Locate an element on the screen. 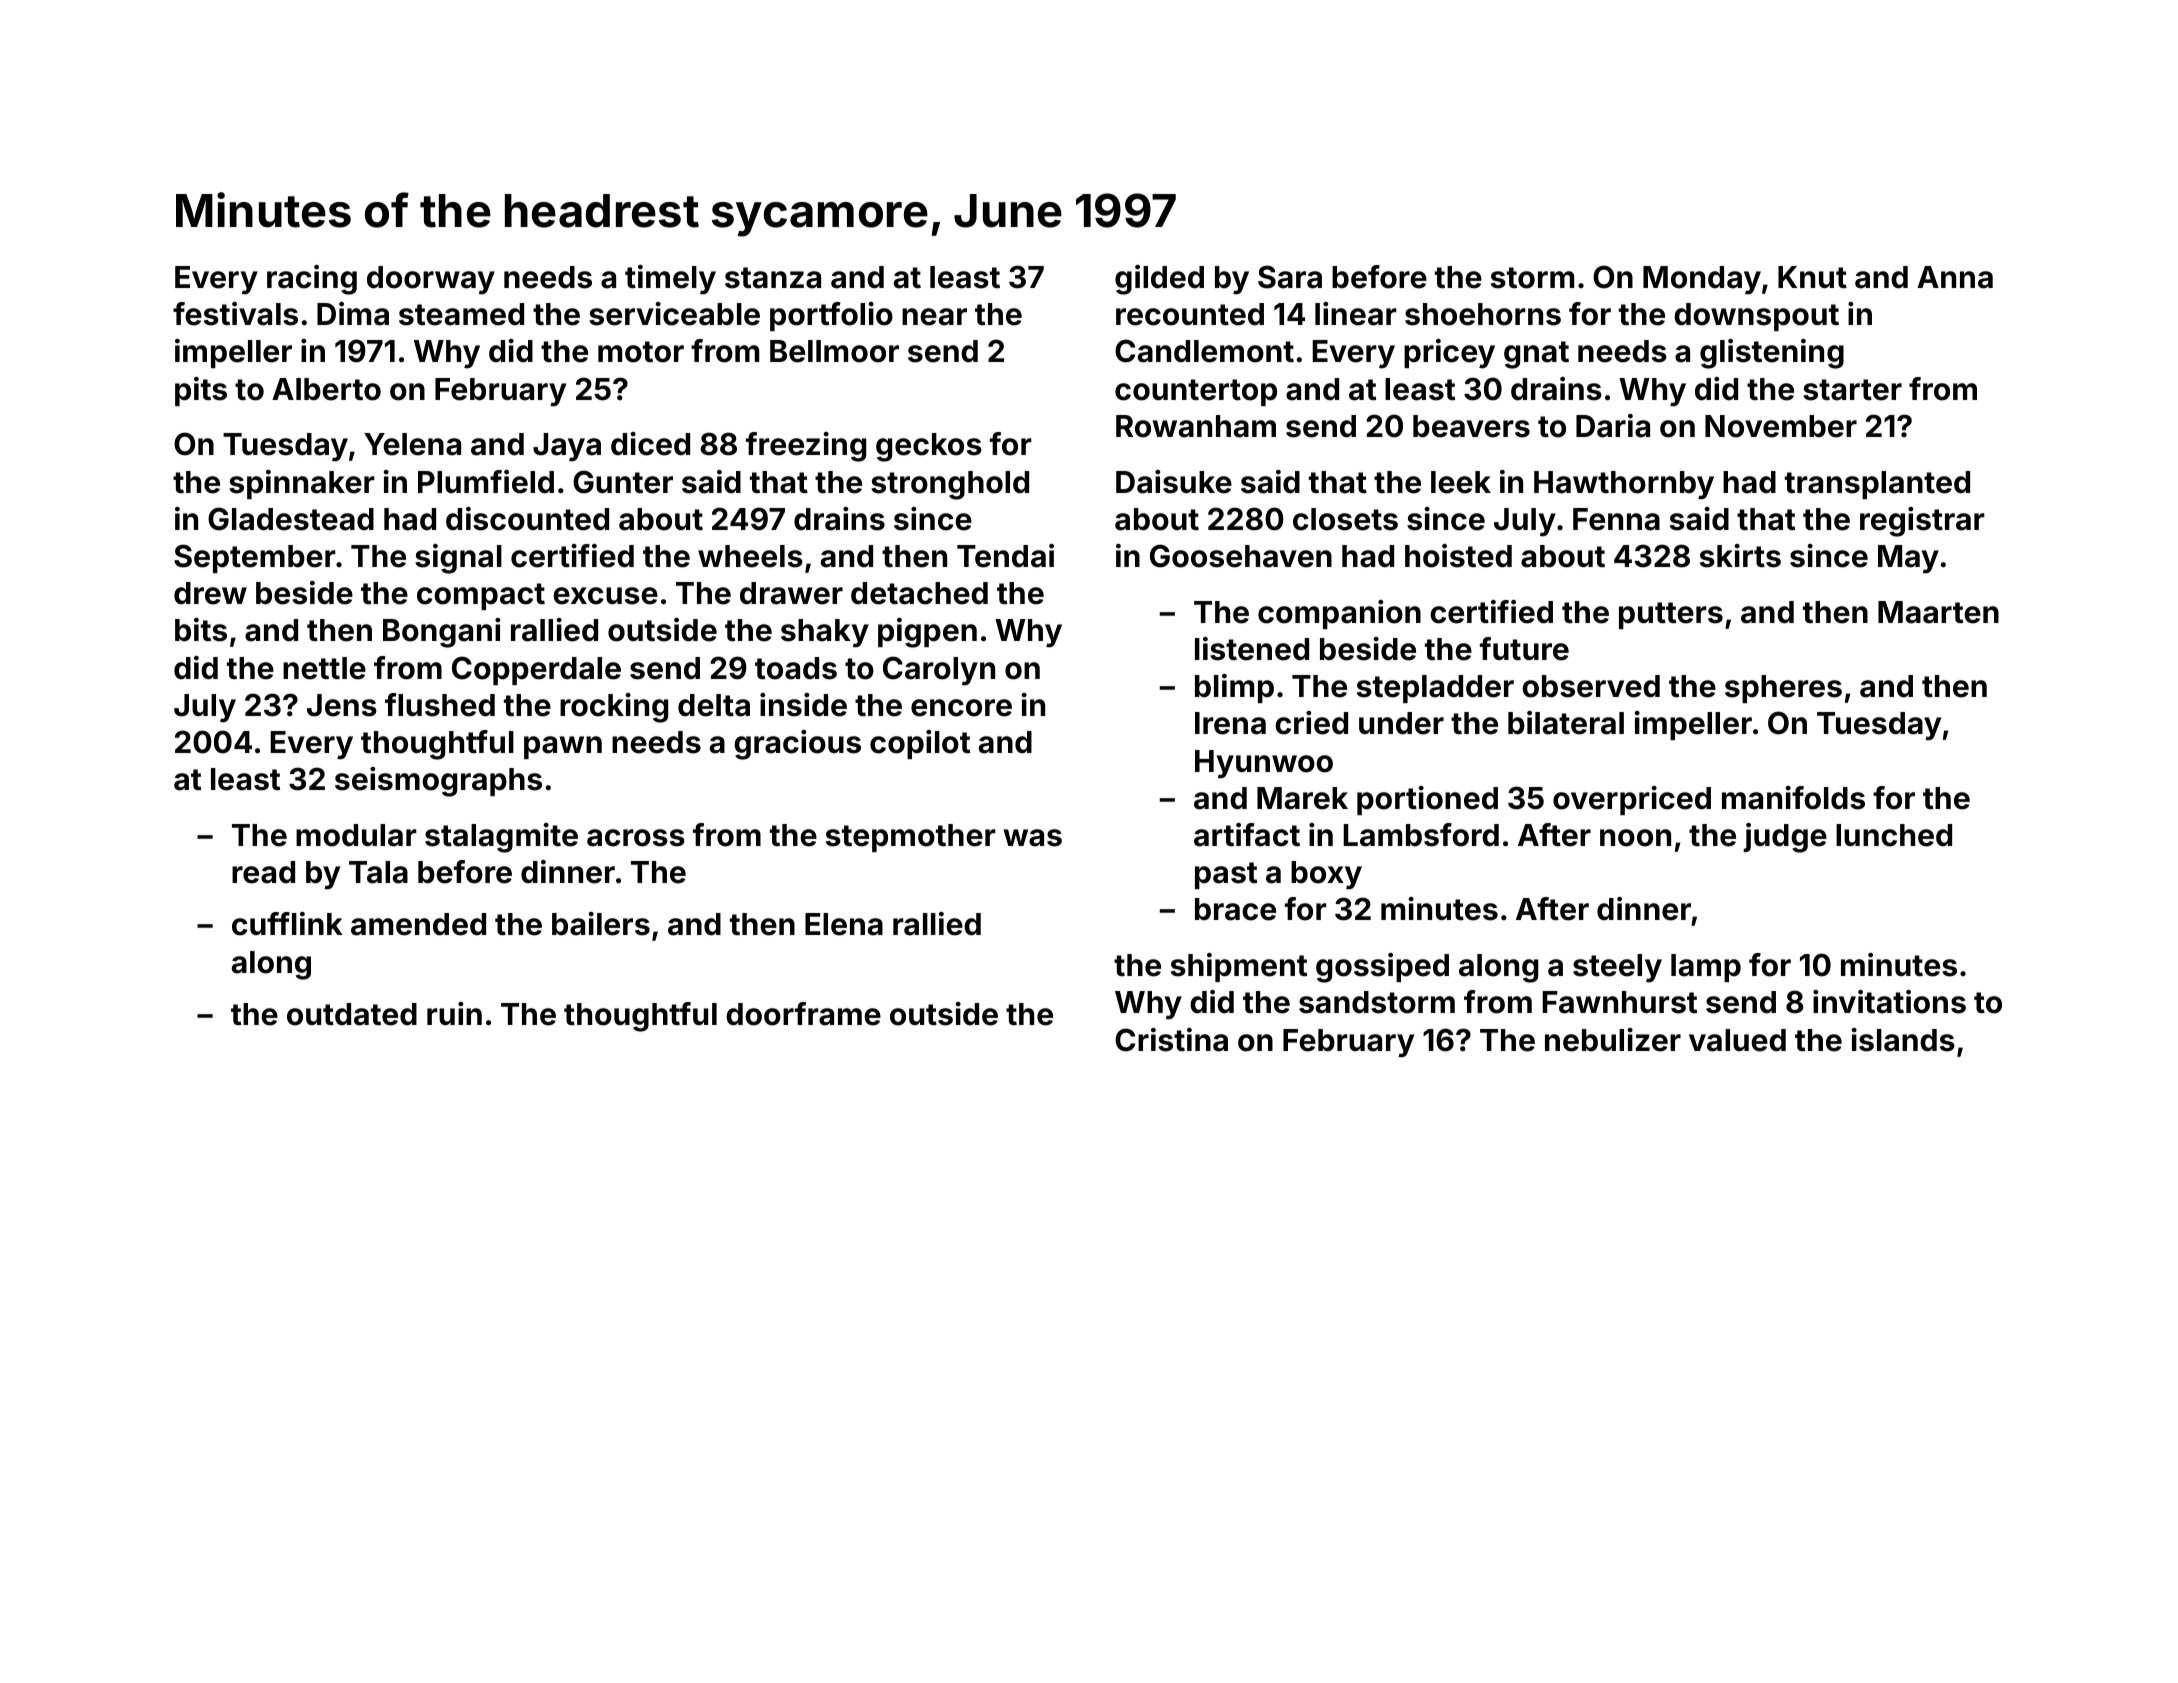  festivals is located at coordinates (235, 314).
